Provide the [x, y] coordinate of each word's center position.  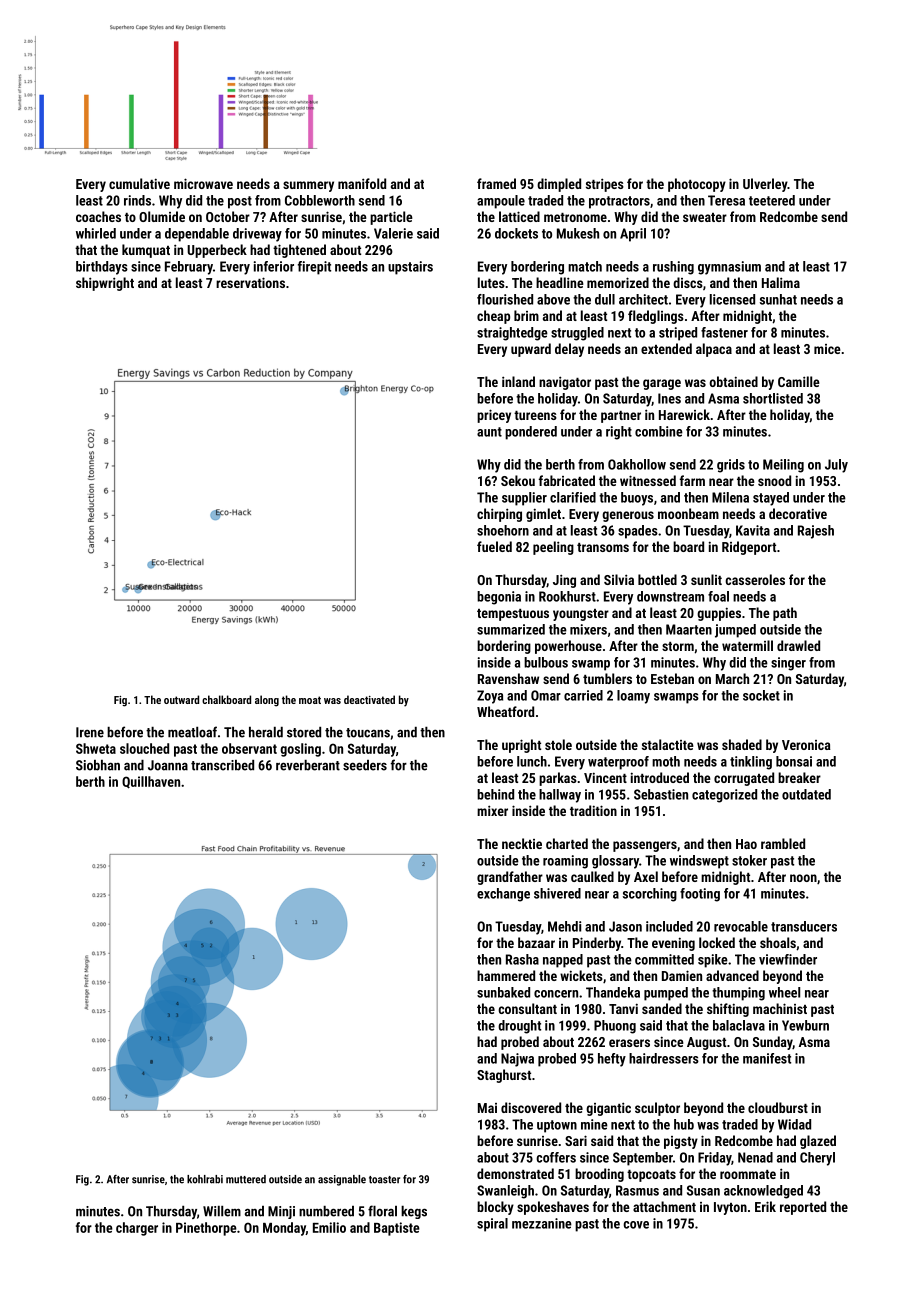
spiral [492, 1225]
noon [803, 878]
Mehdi [564, 926]
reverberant [308, 765]
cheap [493, 317]
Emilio [329, 1227]
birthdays [102, 268]
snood [774, 480]
